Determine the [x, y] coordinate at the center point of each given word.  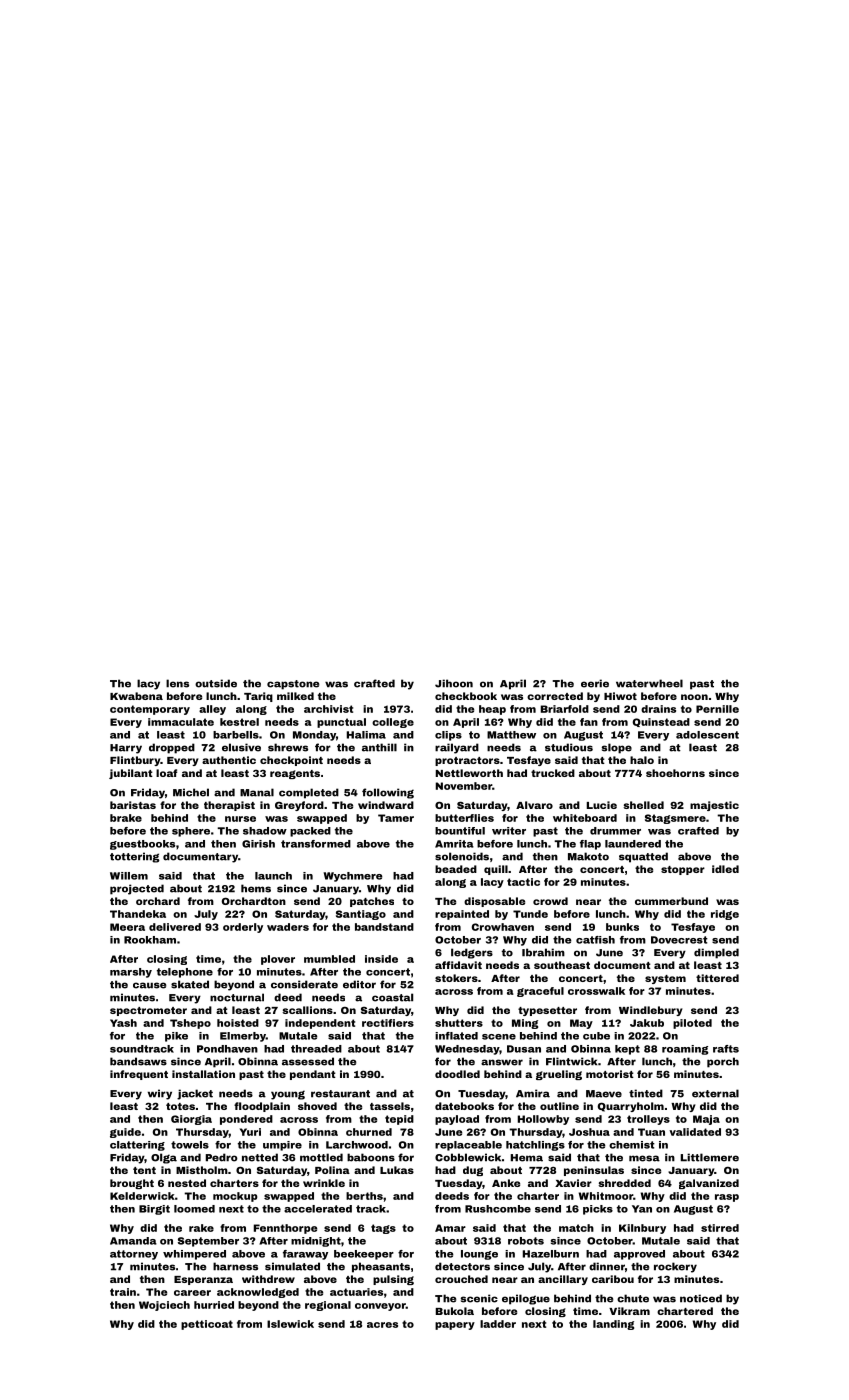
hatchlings [535, 1146]
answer [502, 1062]
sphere [191, 832]
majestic [714, 806]
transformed [316, 844]
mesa [644, 1158]
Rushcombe [498, 1209]
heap [492, 710]
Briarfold [565, 709]
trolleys [648, 1120]
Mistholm [202, 1170]
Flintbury [135, 761]
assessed [308, 1061]
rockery [675, 1267]
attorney [134, 1255]
